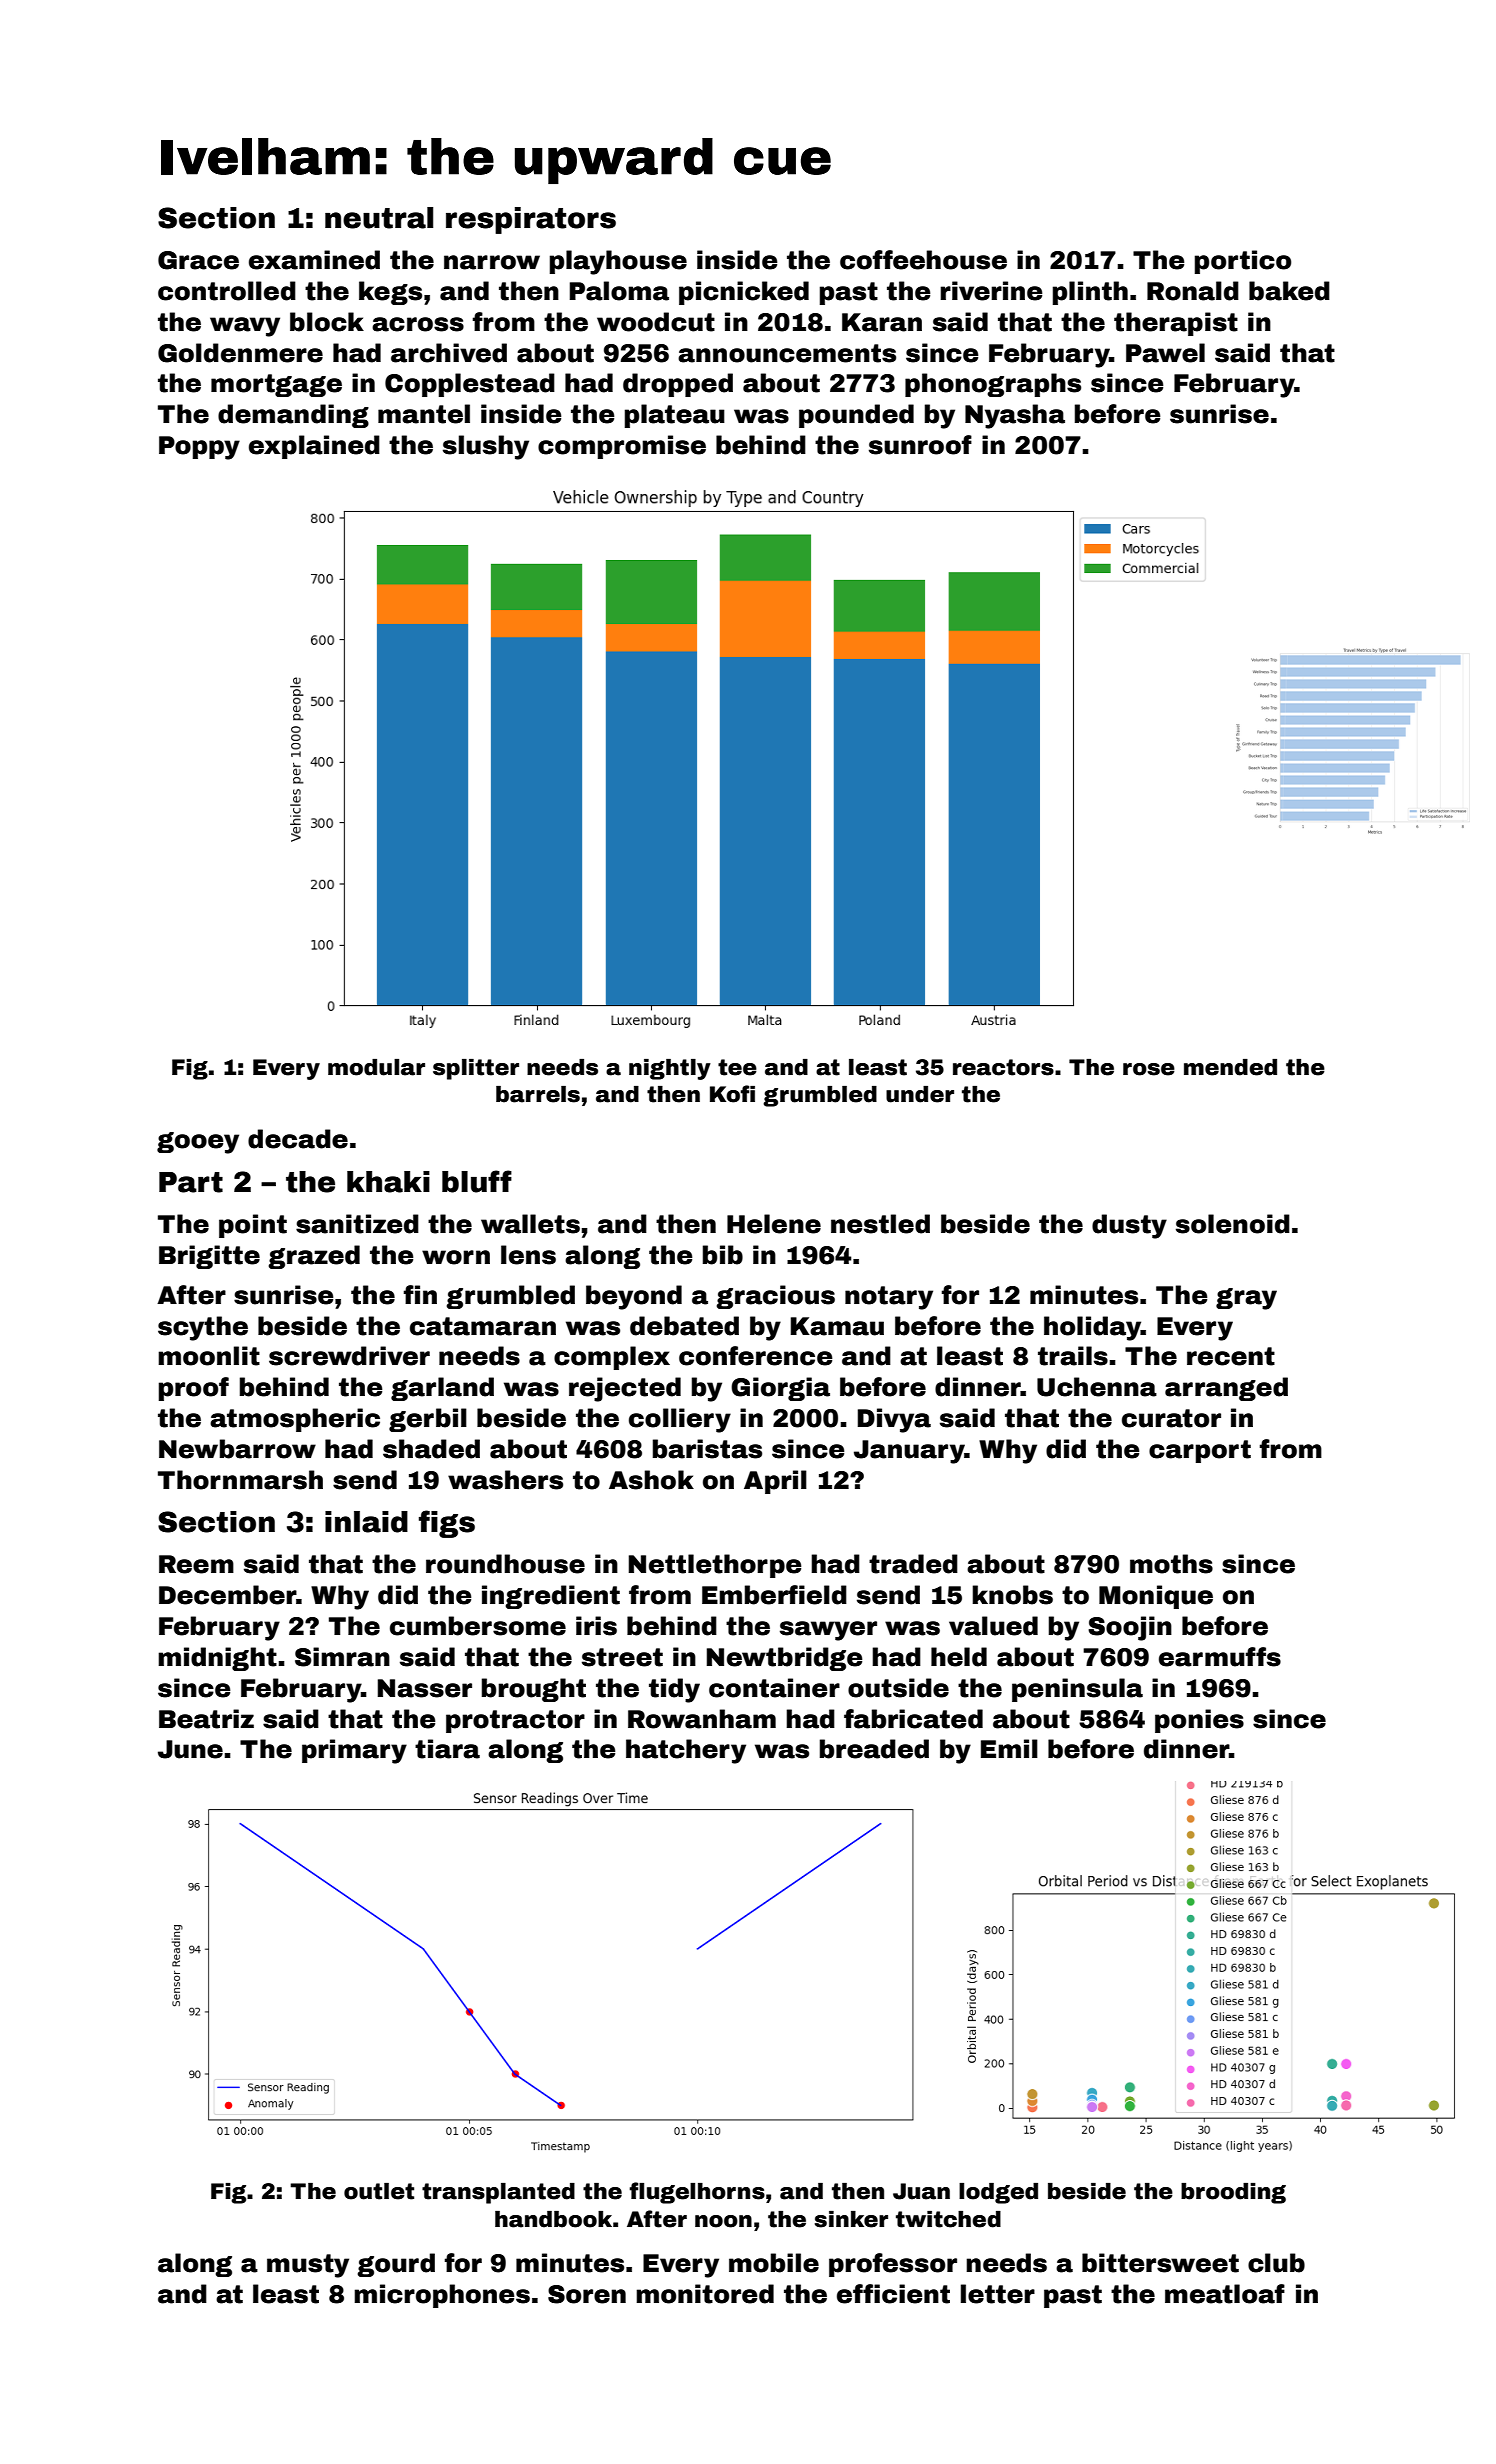  What do you see at coordinates (237, 1449) in the page?
I see `Newbarrow` at bounding box center [237, 1449].
